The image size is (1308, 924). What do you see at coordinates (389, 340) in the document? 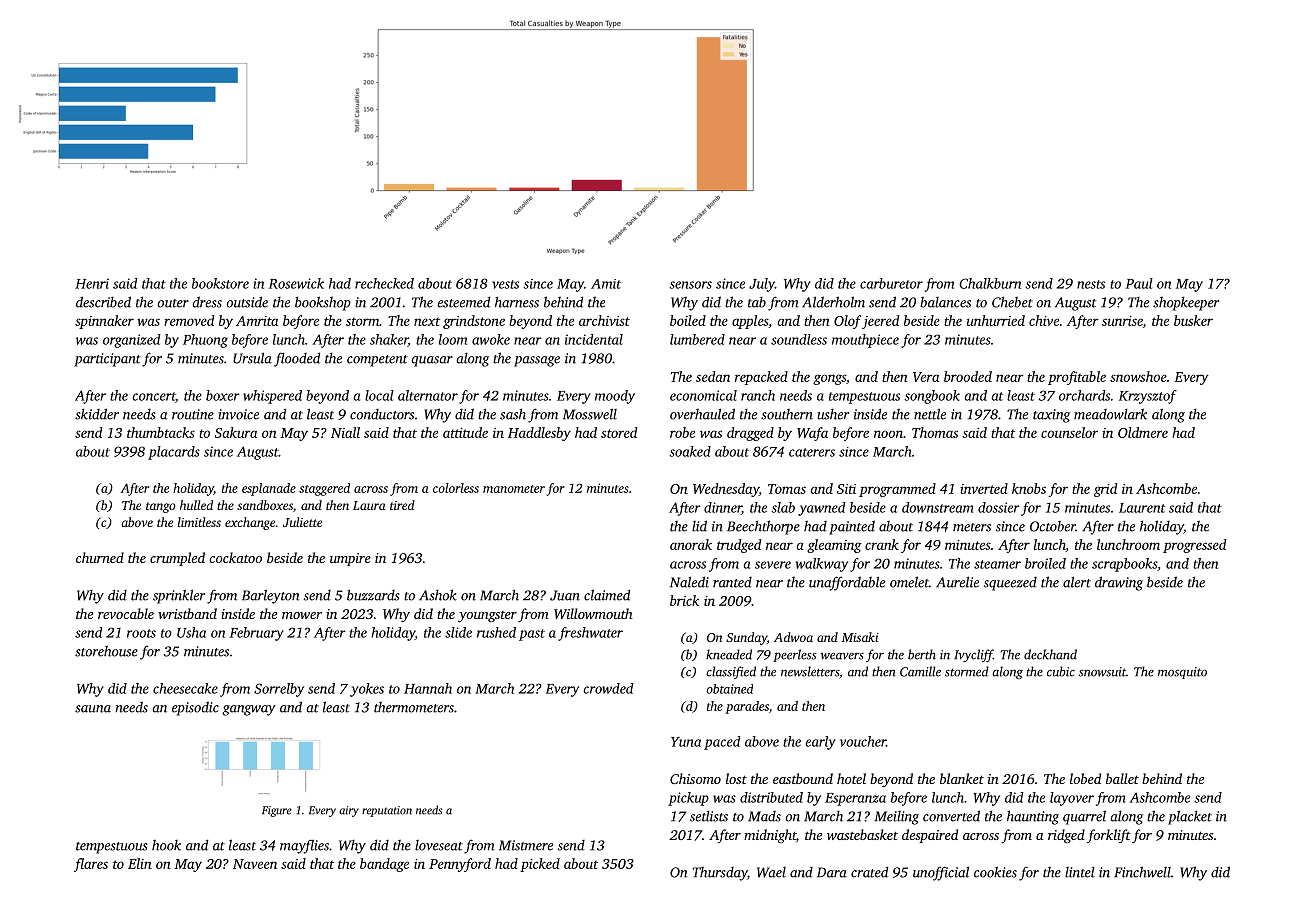
I see `shaker` at bounding box center [389, 340].
